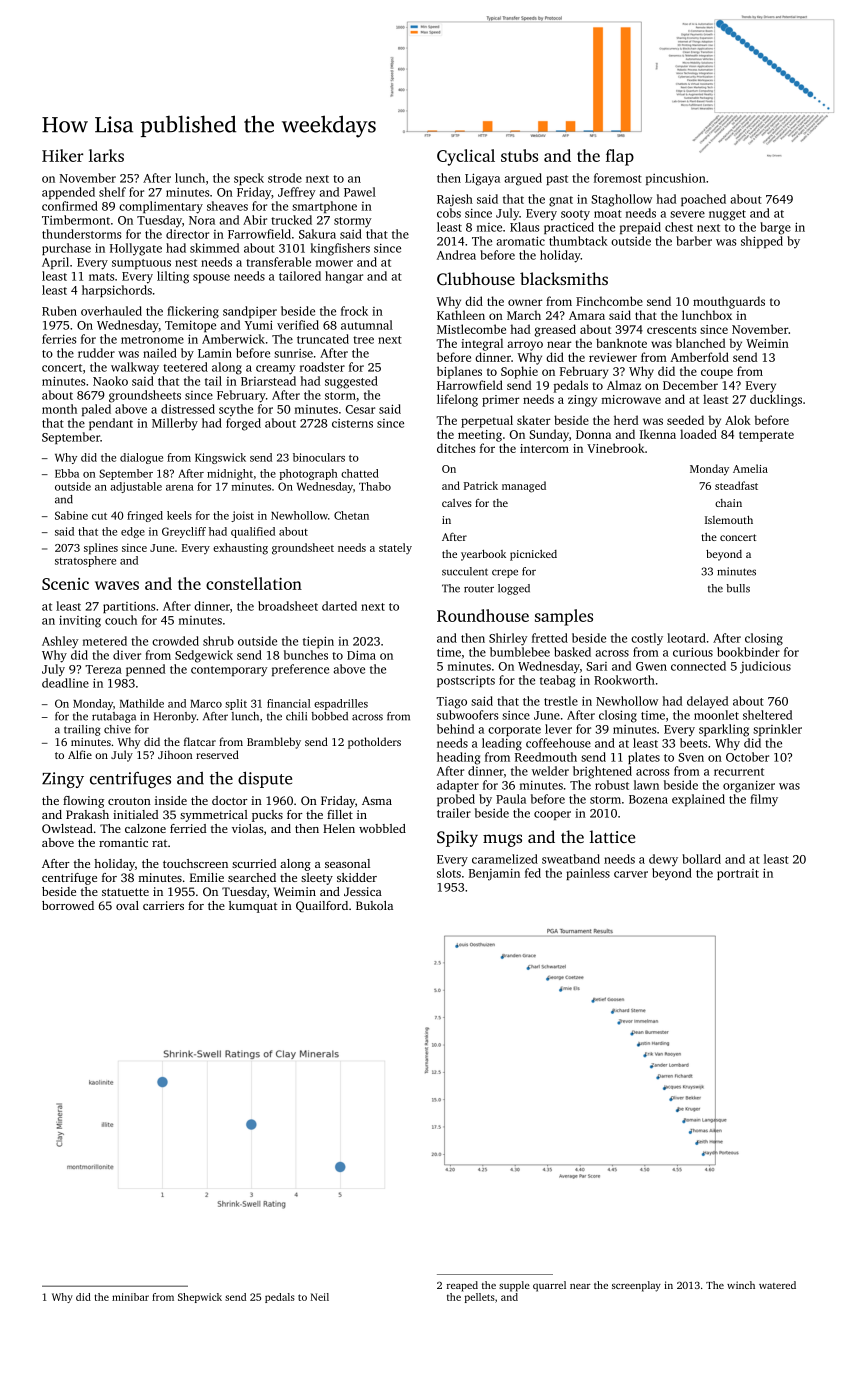  Describe the element at coordinates (776, 400) in the image. I see `ducklings` at that location.
